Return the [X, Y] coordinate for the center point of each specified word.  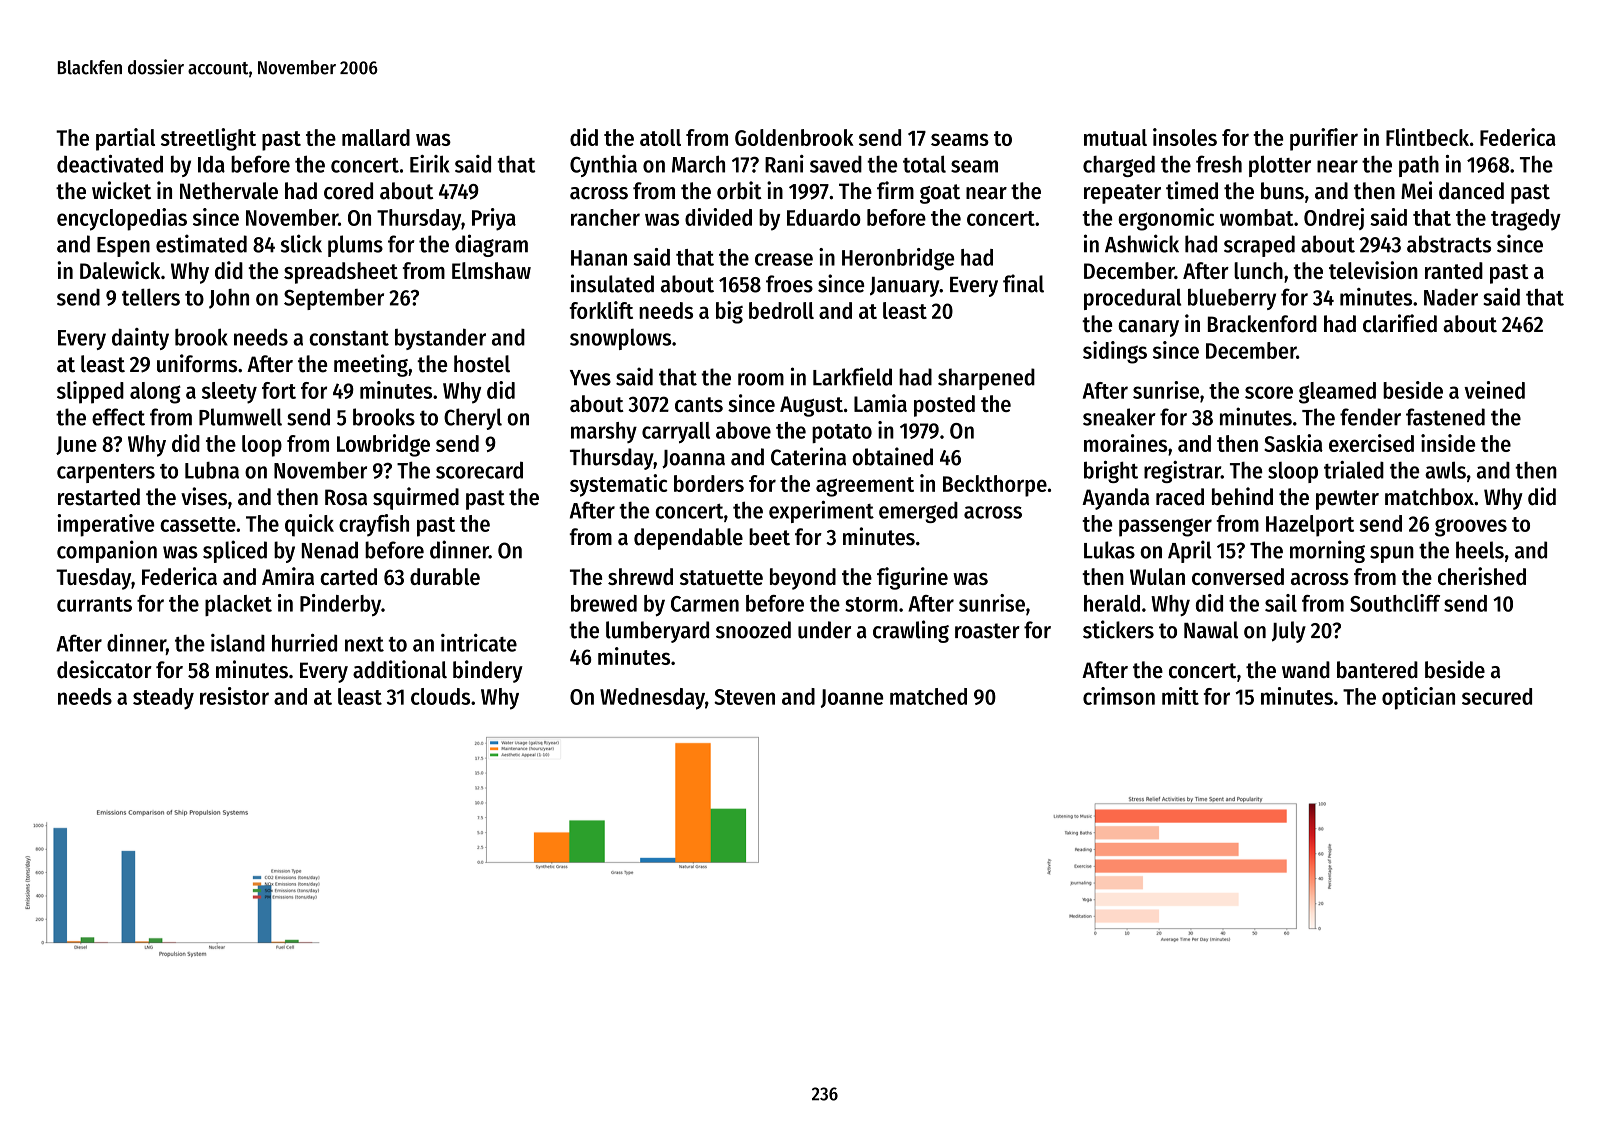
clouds [440, 696]
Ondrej [1334, 219]
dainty [140, 339]
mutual [1115, 137]
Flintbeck [1427, 137]
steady [163, 699]
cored [348, 191]
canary [1148, 328]
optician [1418, 698]
